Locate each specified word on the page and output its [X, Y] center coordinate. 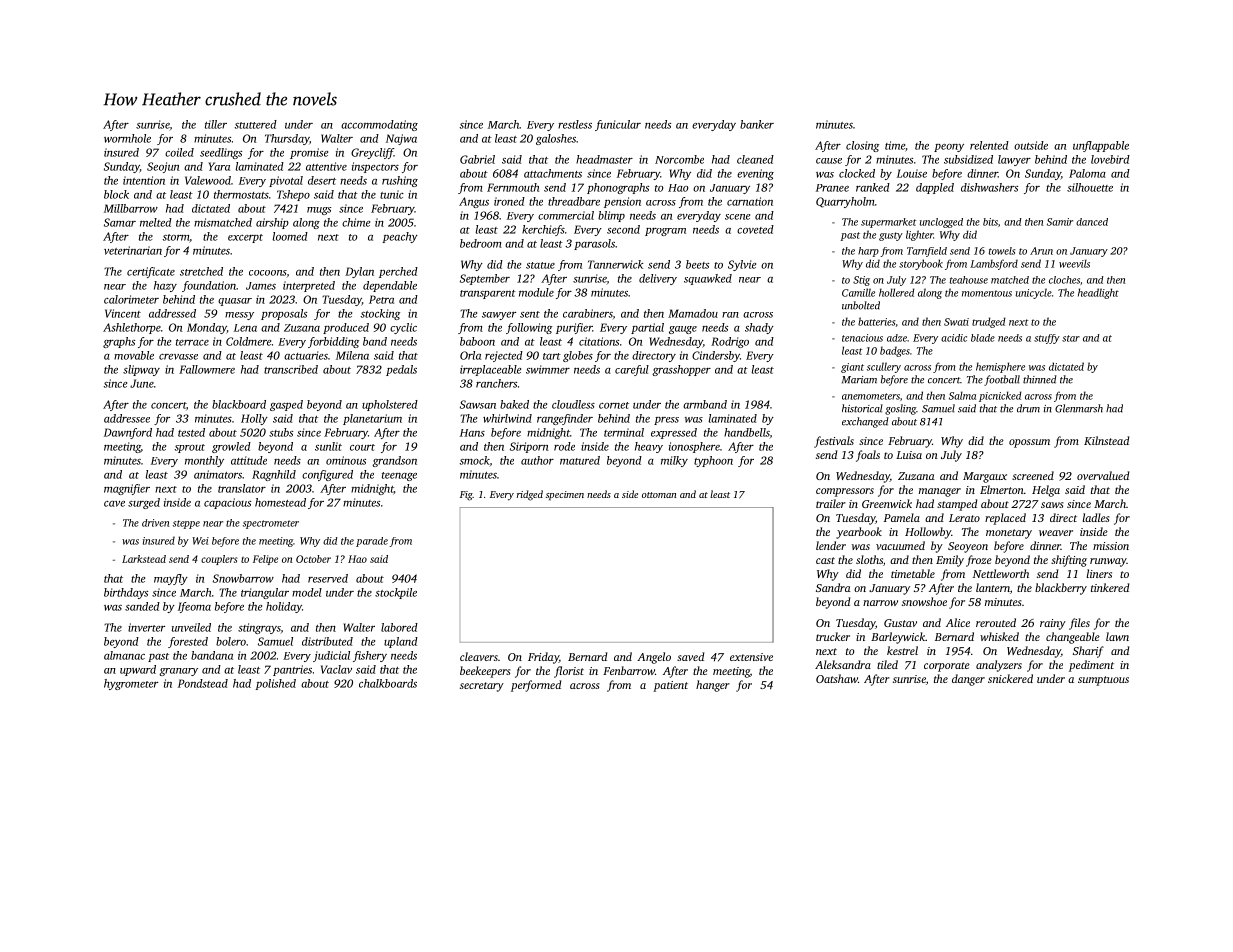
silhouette [1090, 187]
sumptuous [1103, 681]
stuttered [256, 124]
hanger [713, 686]
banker [757, 124]
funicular [618, 125]
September [485, 279]
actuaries [306, 355]
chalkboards [388, 683]
